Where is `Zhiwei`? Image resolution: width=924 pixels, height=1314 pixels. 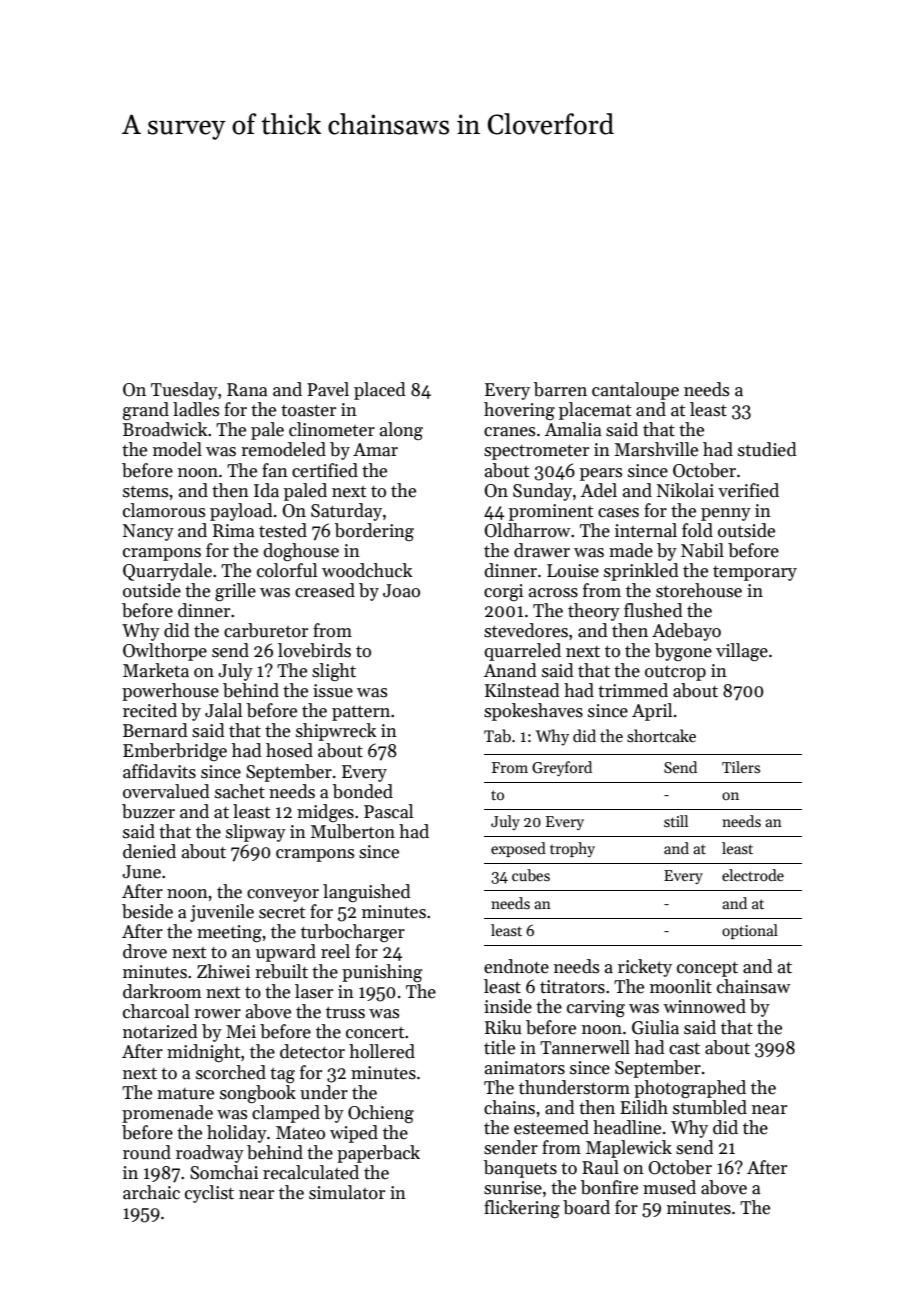 Zhiwei is located at coordinates (223, 971).
